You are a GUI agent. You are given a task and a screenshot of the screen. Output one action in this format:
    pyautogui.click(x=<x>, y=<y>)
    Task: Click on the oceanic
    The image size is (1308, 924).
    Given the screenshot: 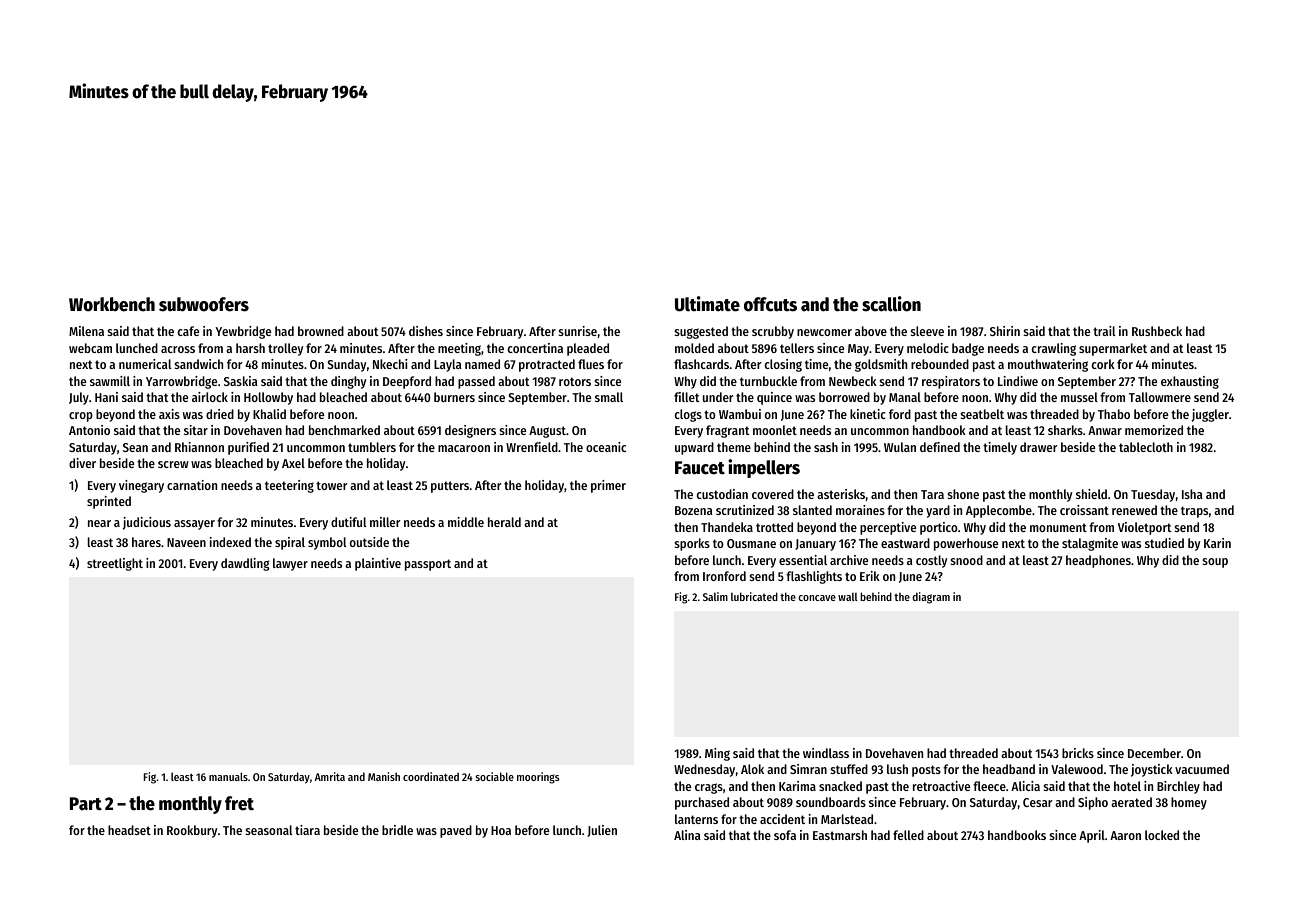 What is the action you would take?
    pyautogui.click(x=606, y=447)
